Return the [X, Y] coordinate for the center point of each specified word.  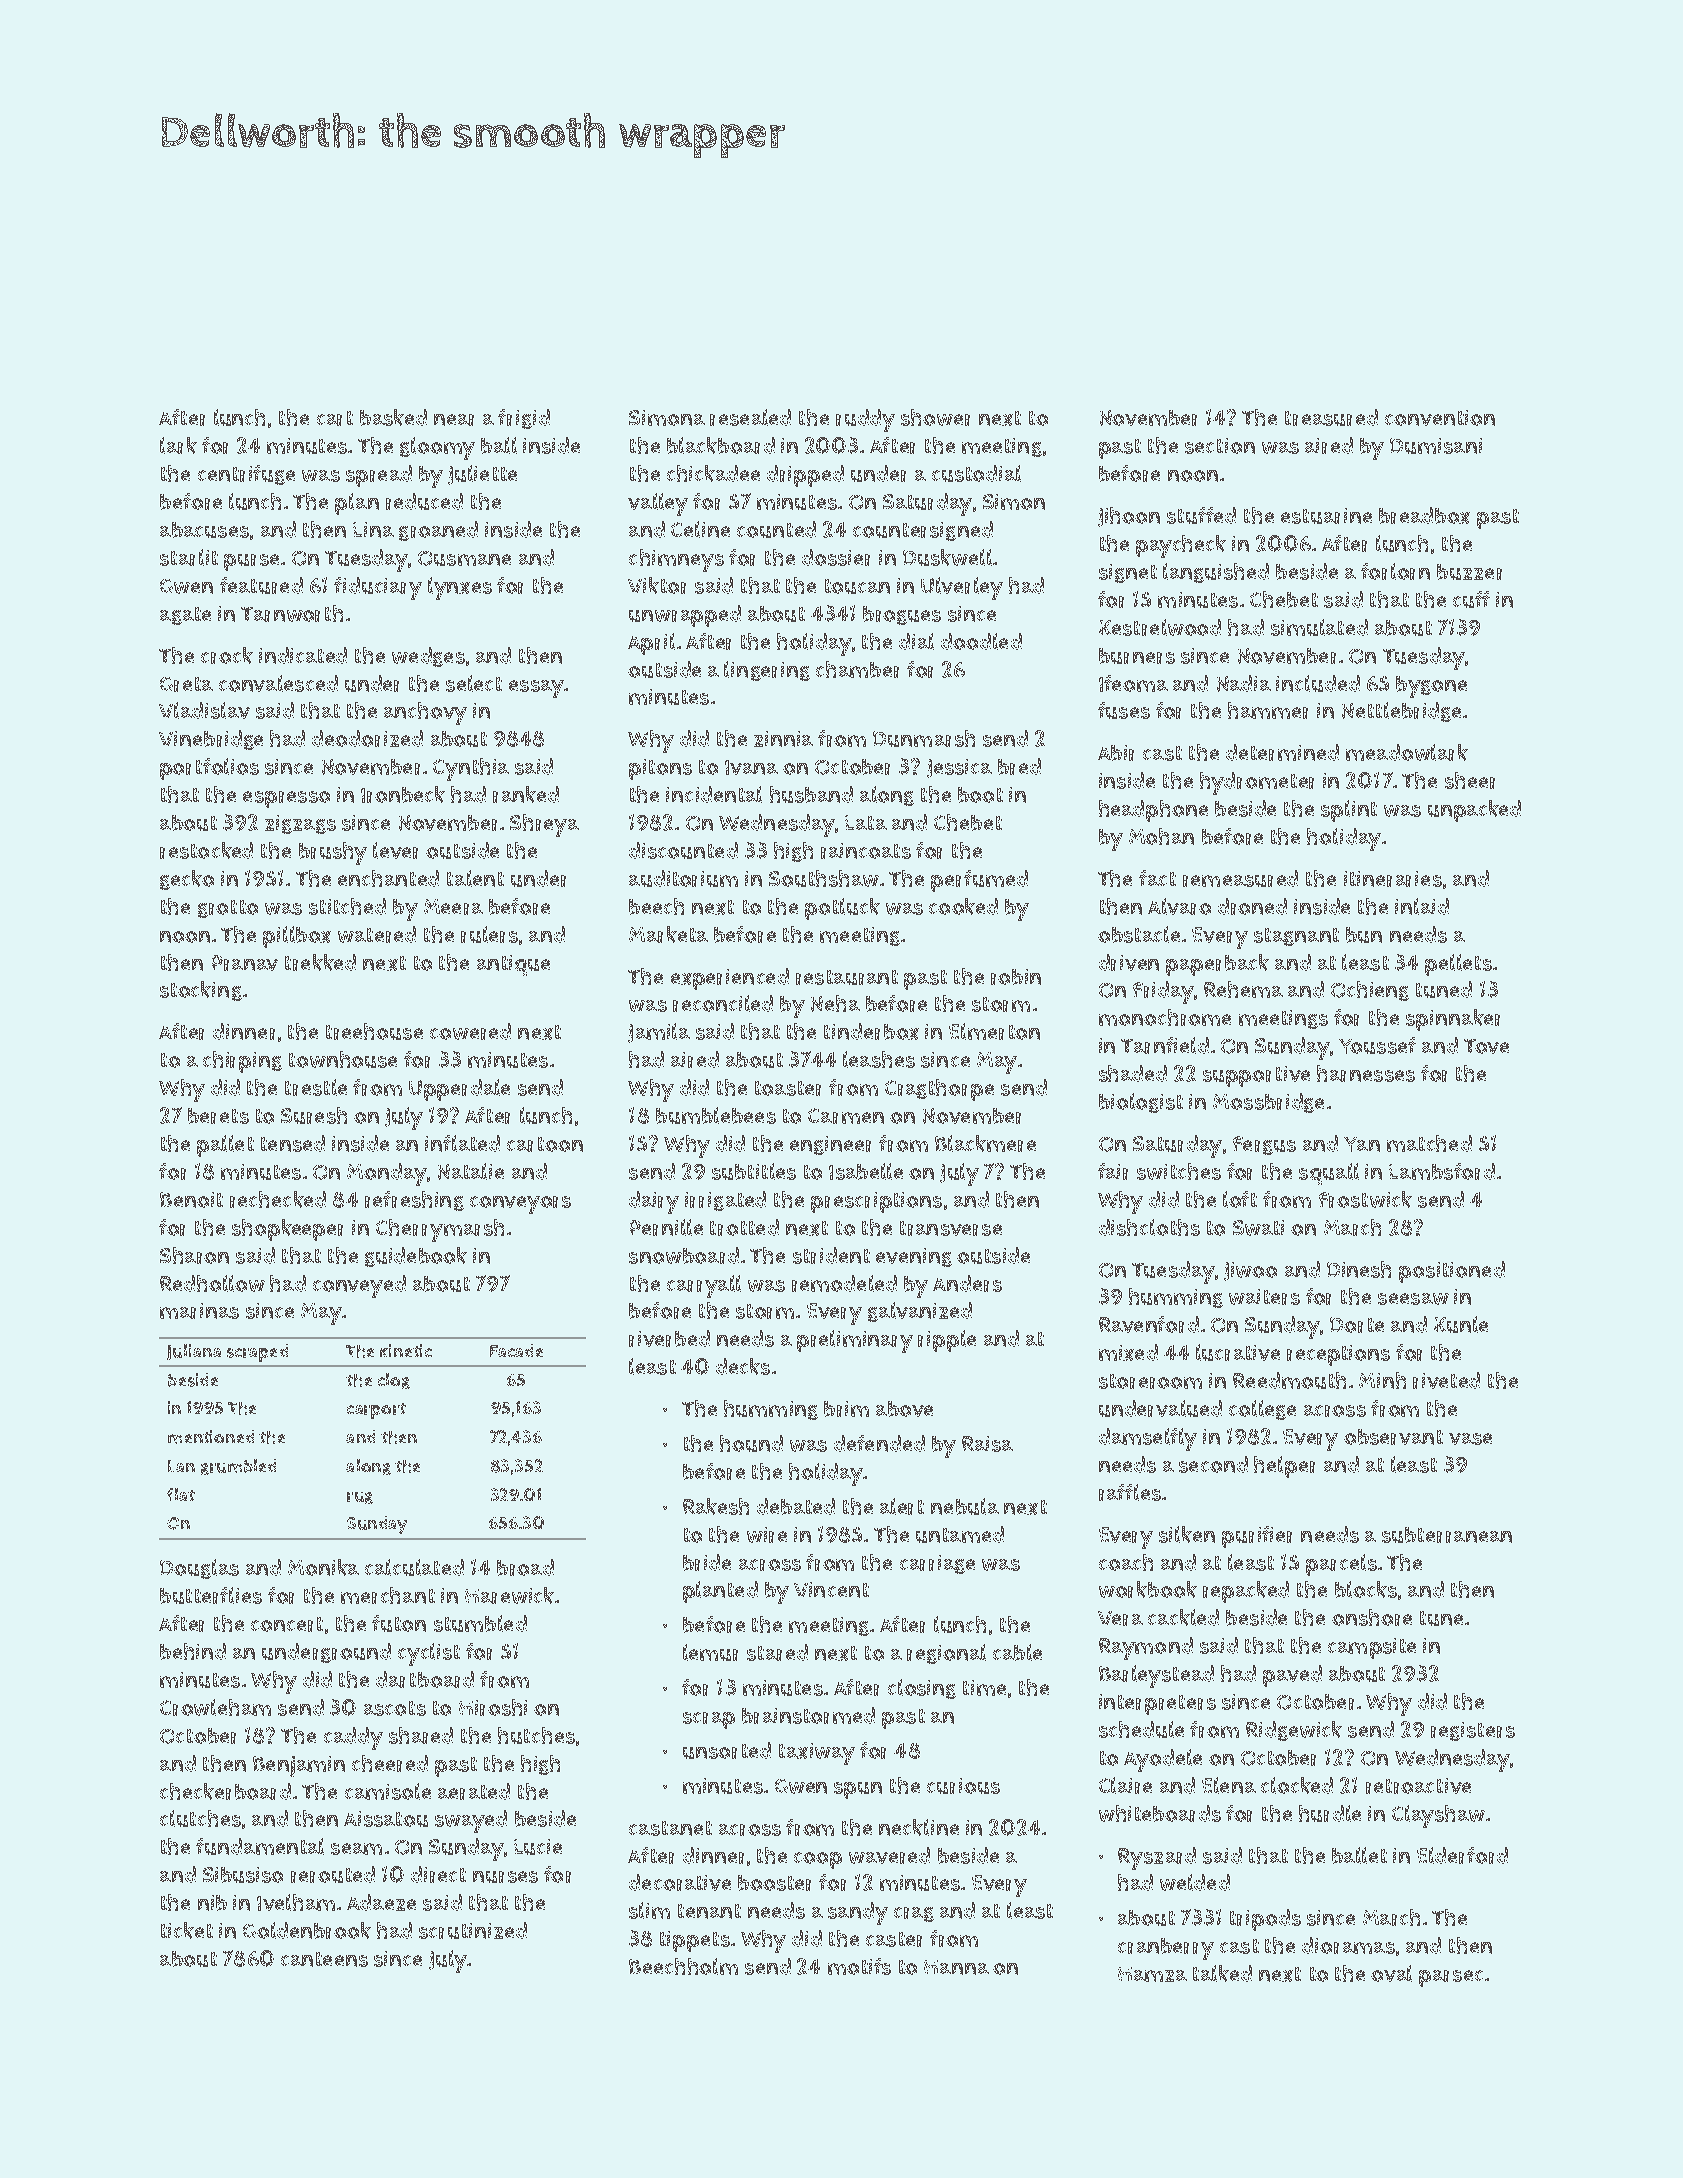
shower [935, 417]
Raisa [987, 1444]
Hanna [956, 1967]
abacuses [204, 530]
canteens [324, 1959]
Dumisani [1436, 446]
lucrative [1238, 1352]
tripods [1265, 1920]
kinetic [406, 1350]
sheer [1470, 780]
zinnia [783, 739]
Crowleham [215, 1707]
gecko [187, 880]
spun [858, 1790]
